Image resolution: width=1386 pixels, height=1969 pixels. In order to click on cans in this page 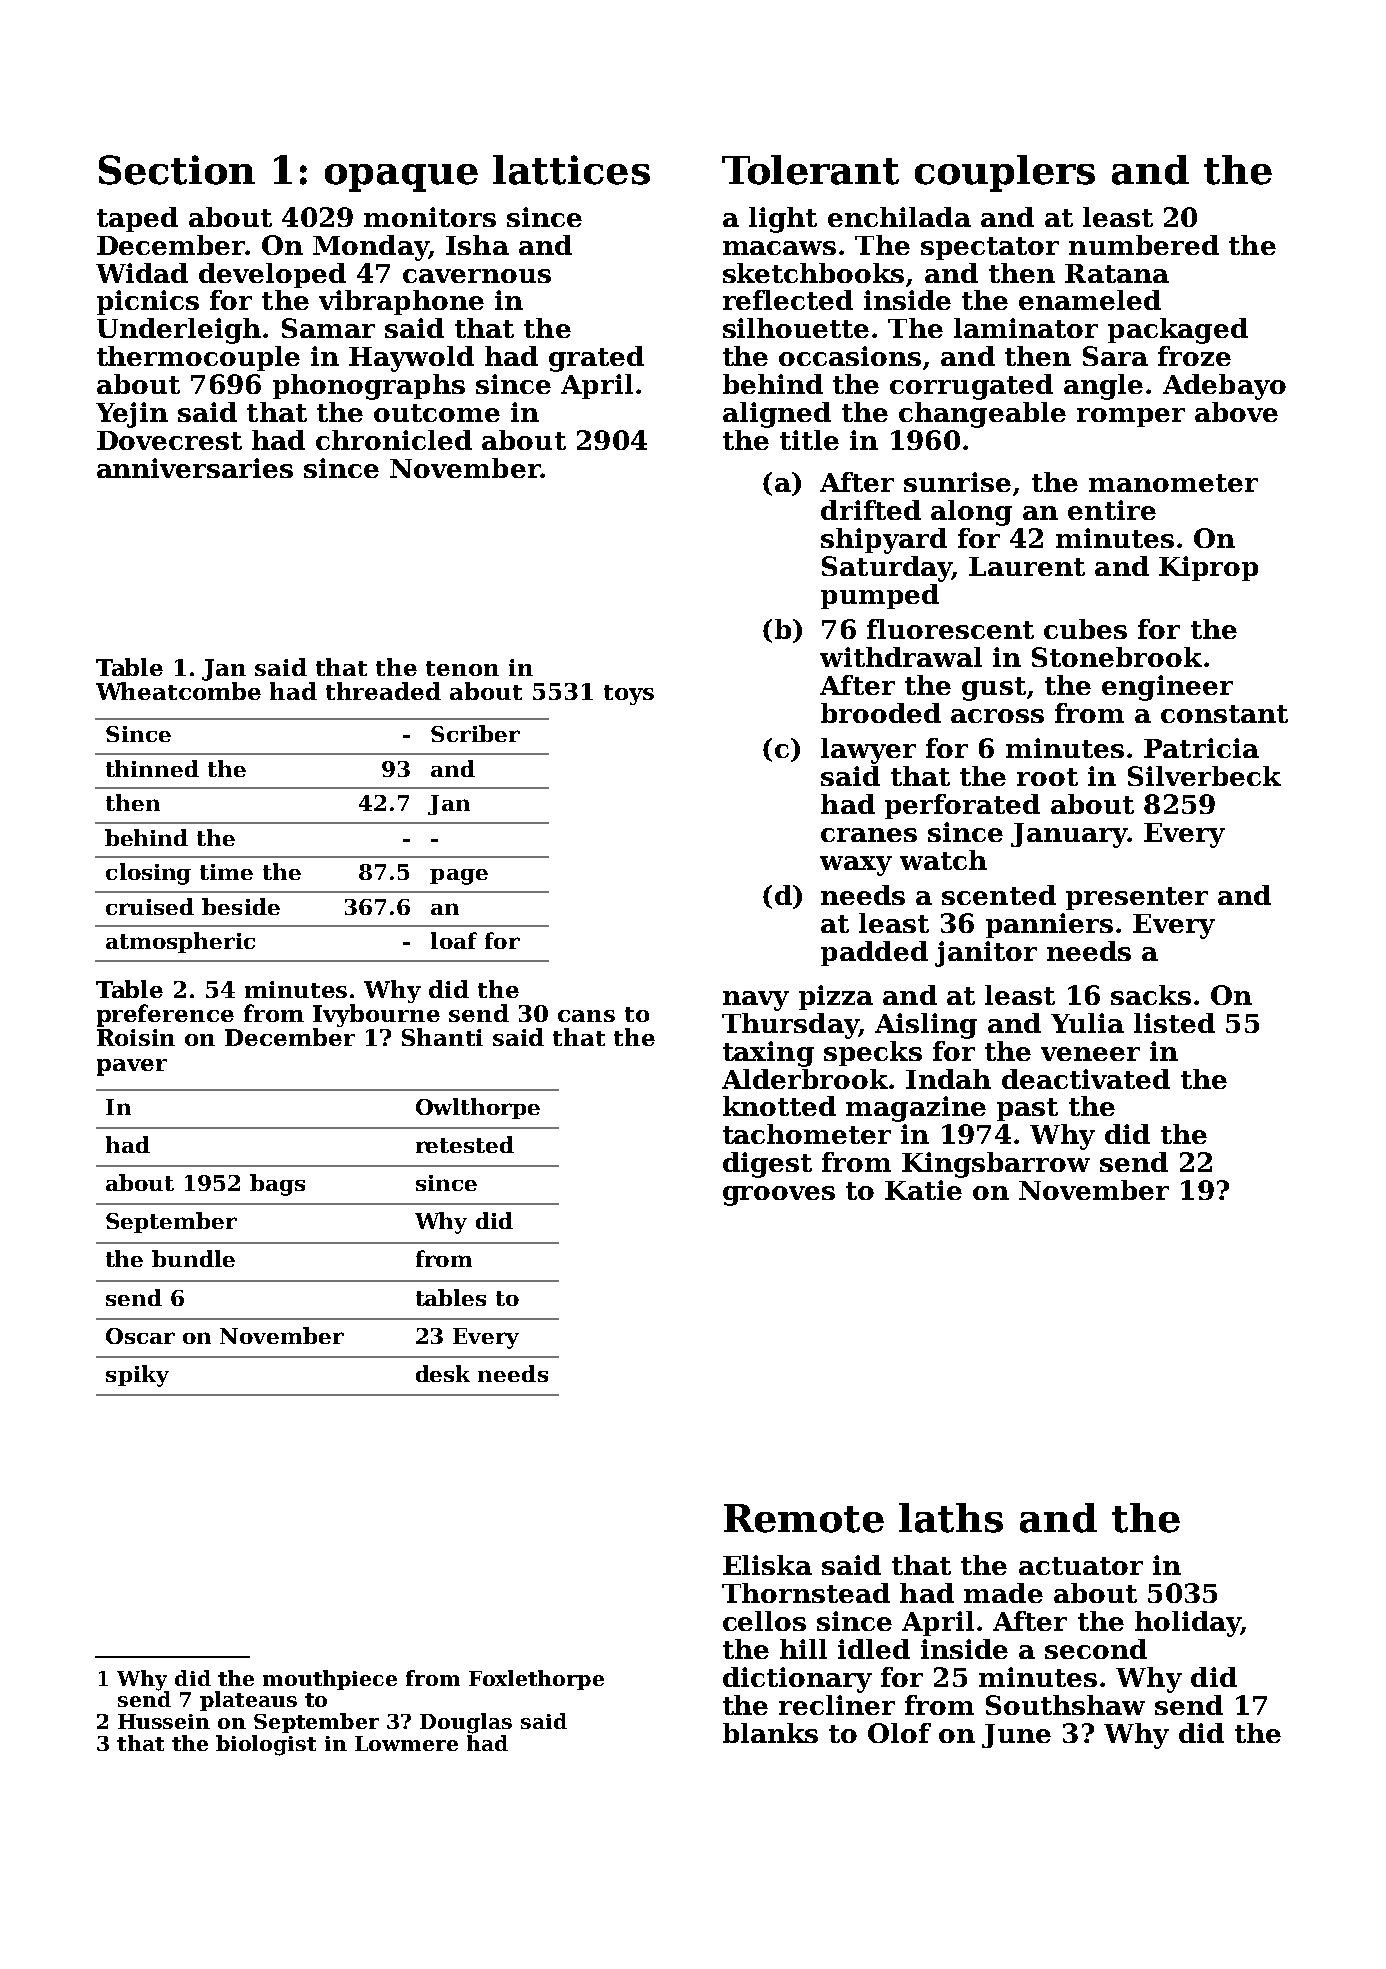, I will do `click(586, 1016)`.
